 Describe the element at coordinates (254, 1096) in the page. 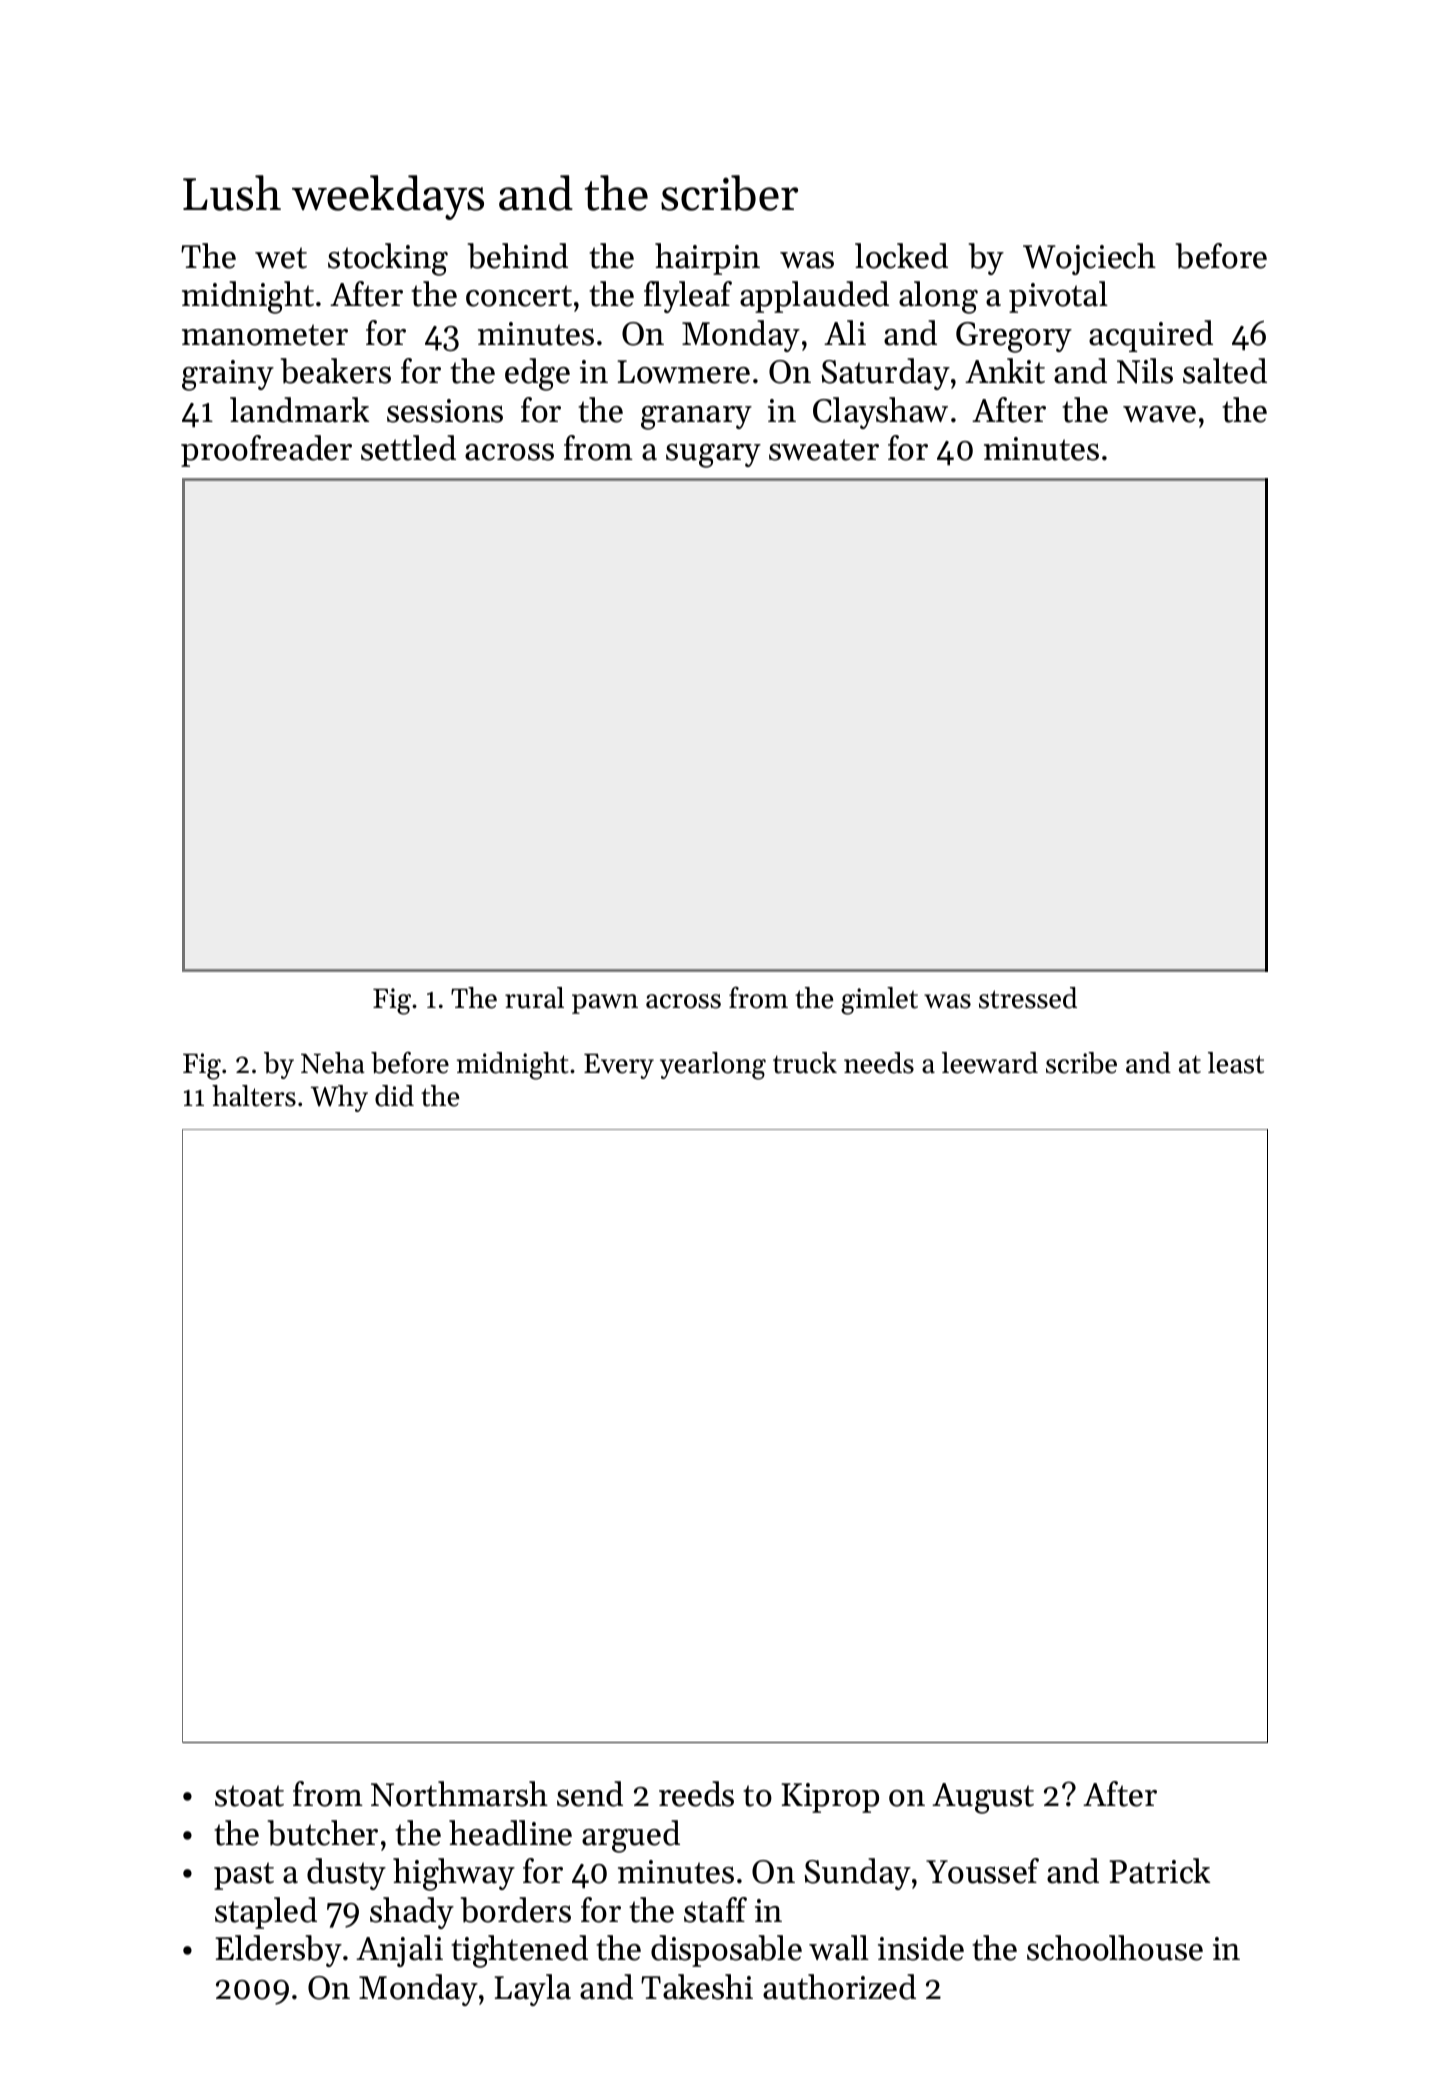

I see `halters` at that location.
